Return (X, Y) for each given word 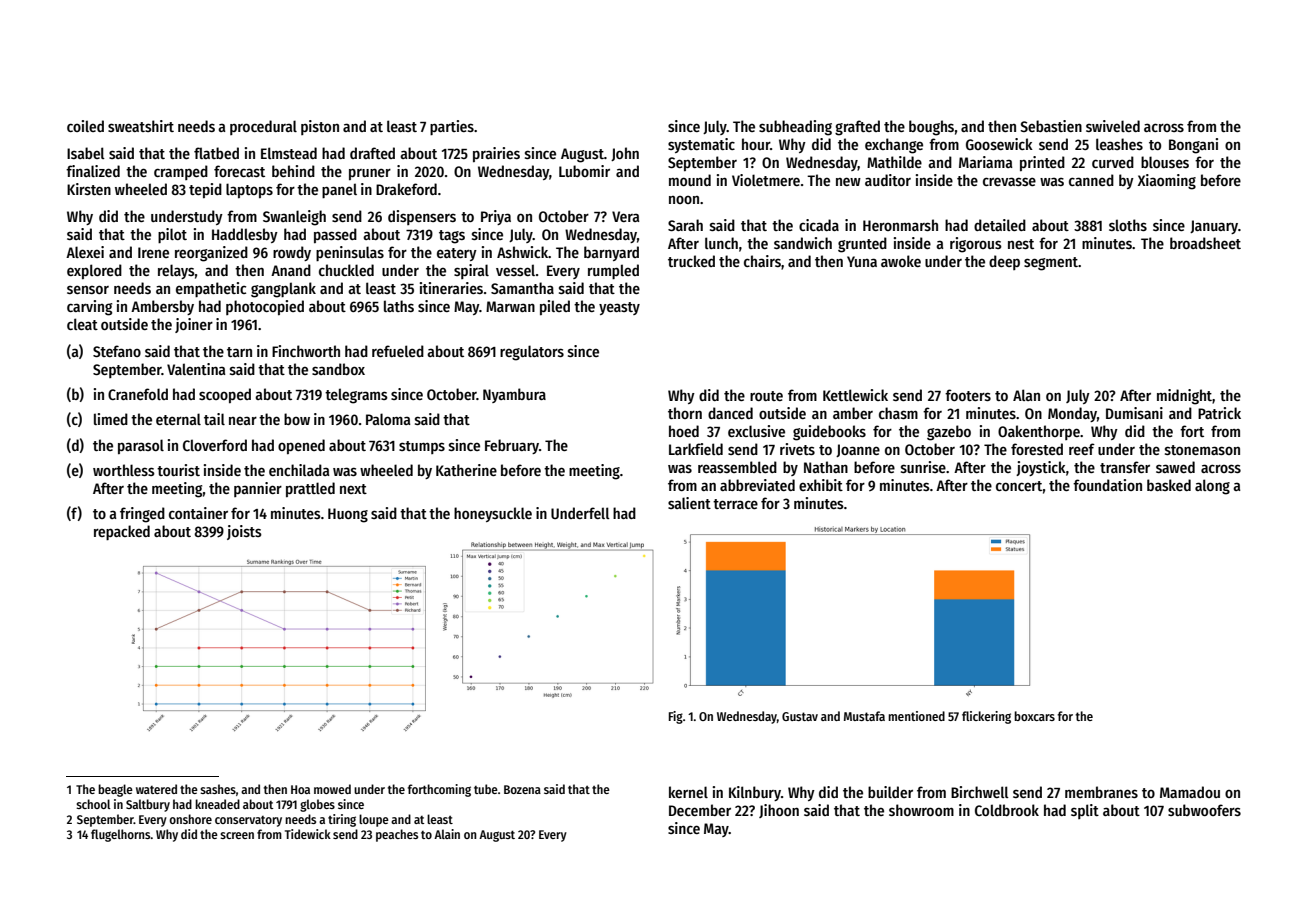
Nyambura (514, 395)
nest (1021, 244)
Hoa (300, 789)
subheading (795, 128)
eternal (178, 419)
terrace (735, 504)
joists (244, 532)
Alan (1026, 395)
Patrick (1219, 413)
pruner (370, 174)
